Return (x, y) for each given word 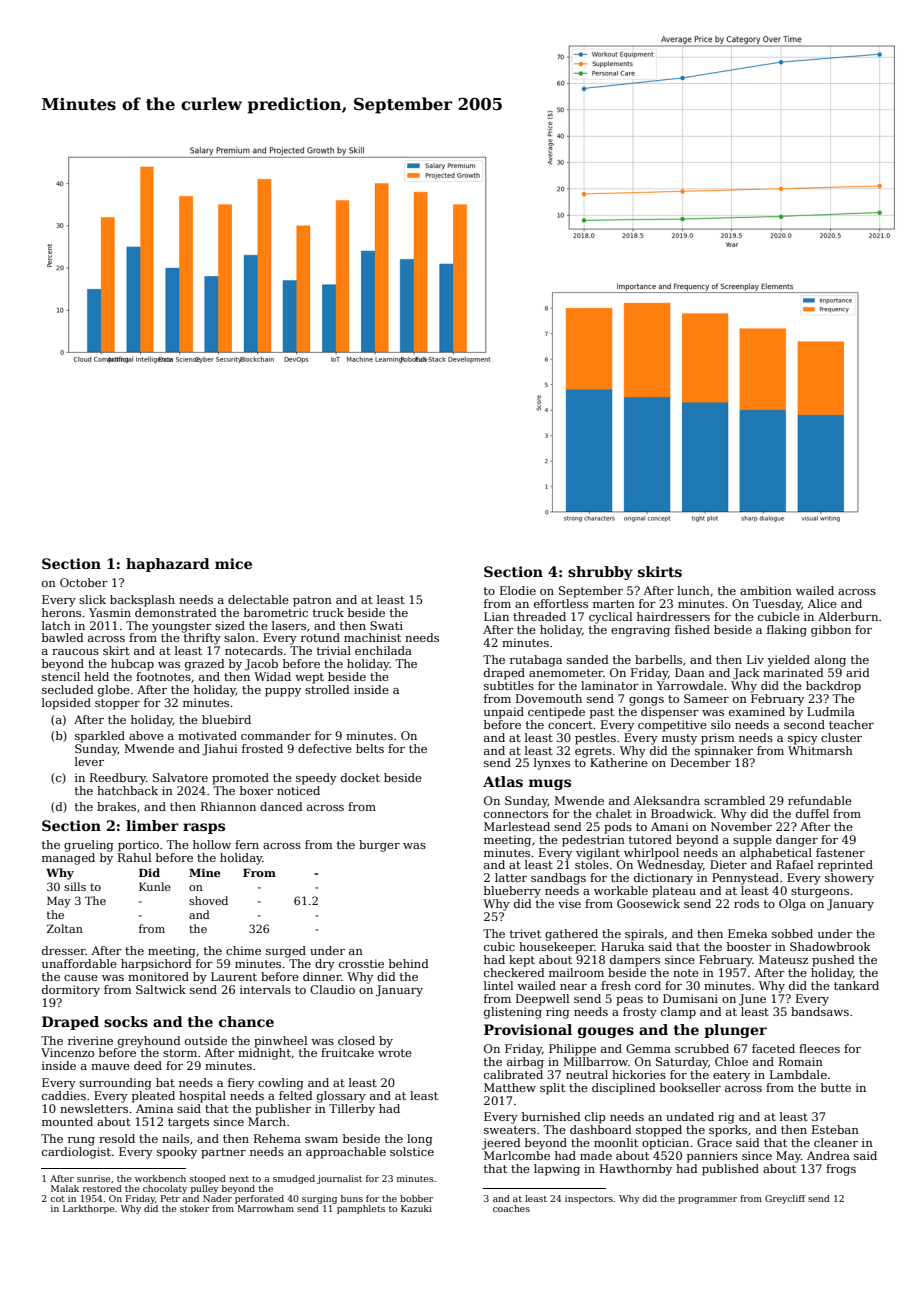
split (552, 1089)
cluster (841, 737)
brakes (116, 806)
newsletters (94, 1108)
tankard (856, 985)
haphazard (168, 565)
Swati (386, 625)
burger (379, 846)
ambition (766, 590)
